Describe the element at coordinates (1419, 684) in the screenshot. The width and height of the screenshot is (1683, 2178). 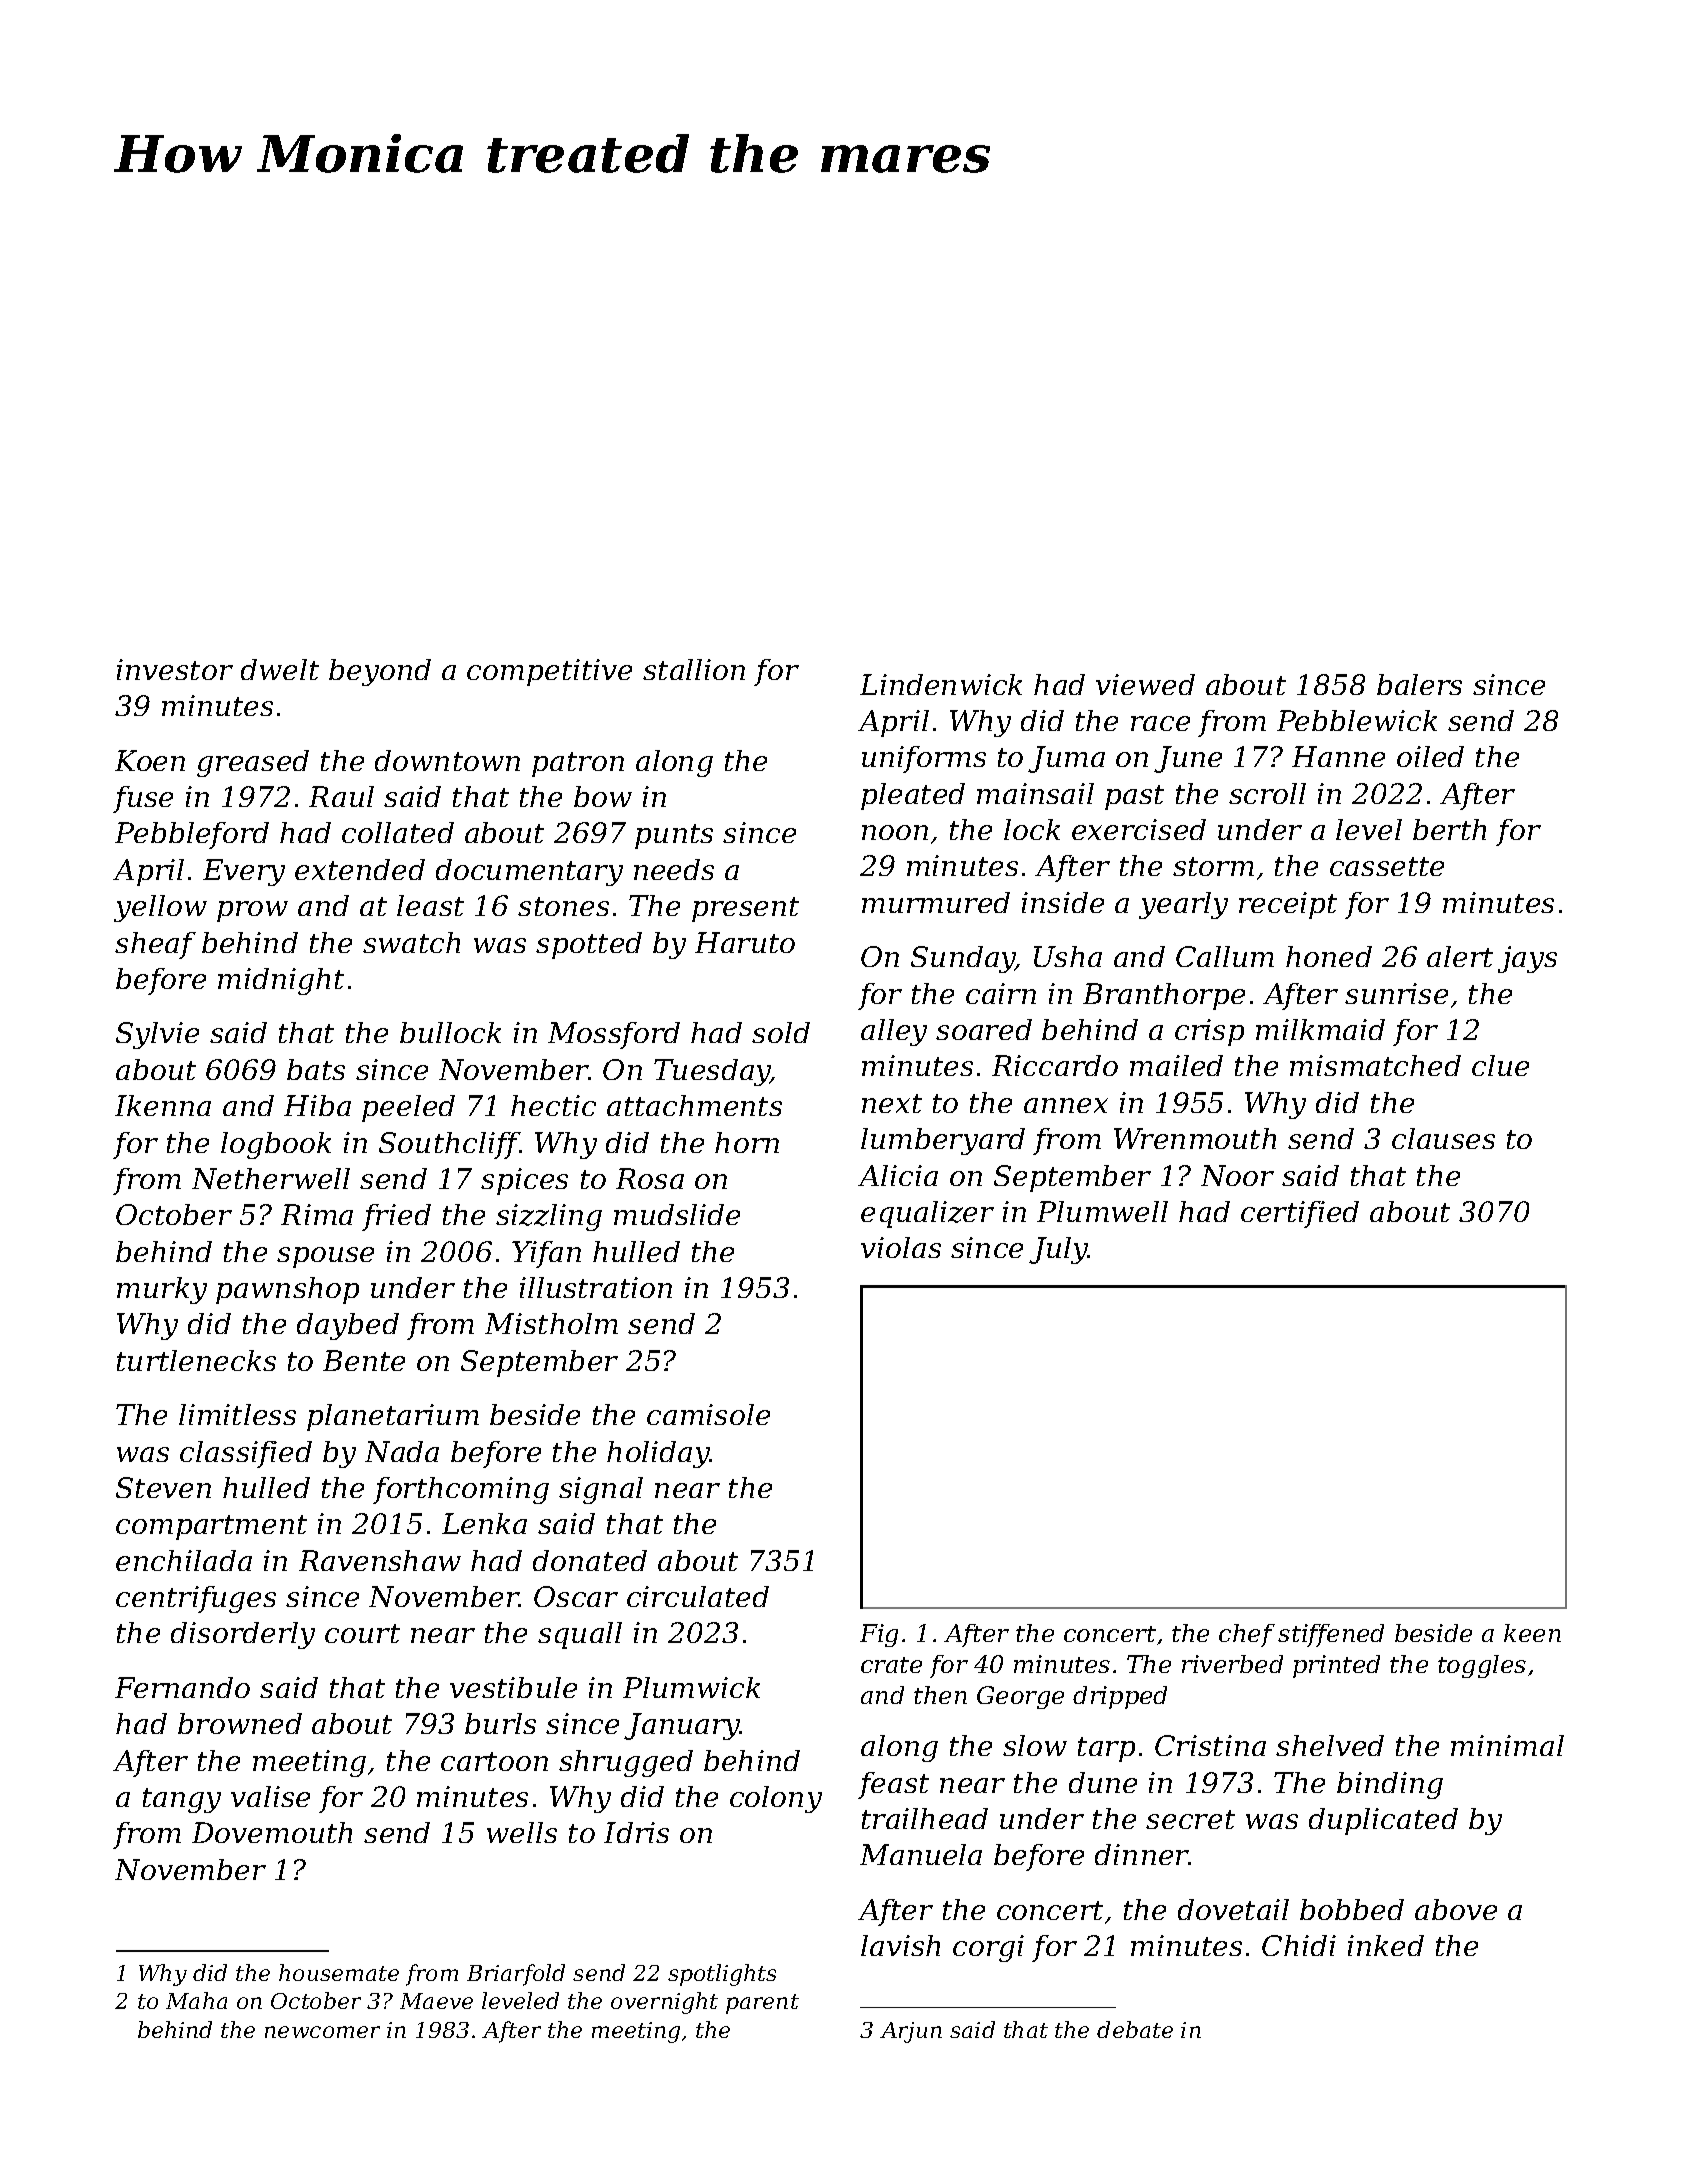
I see `balers` at that location.
